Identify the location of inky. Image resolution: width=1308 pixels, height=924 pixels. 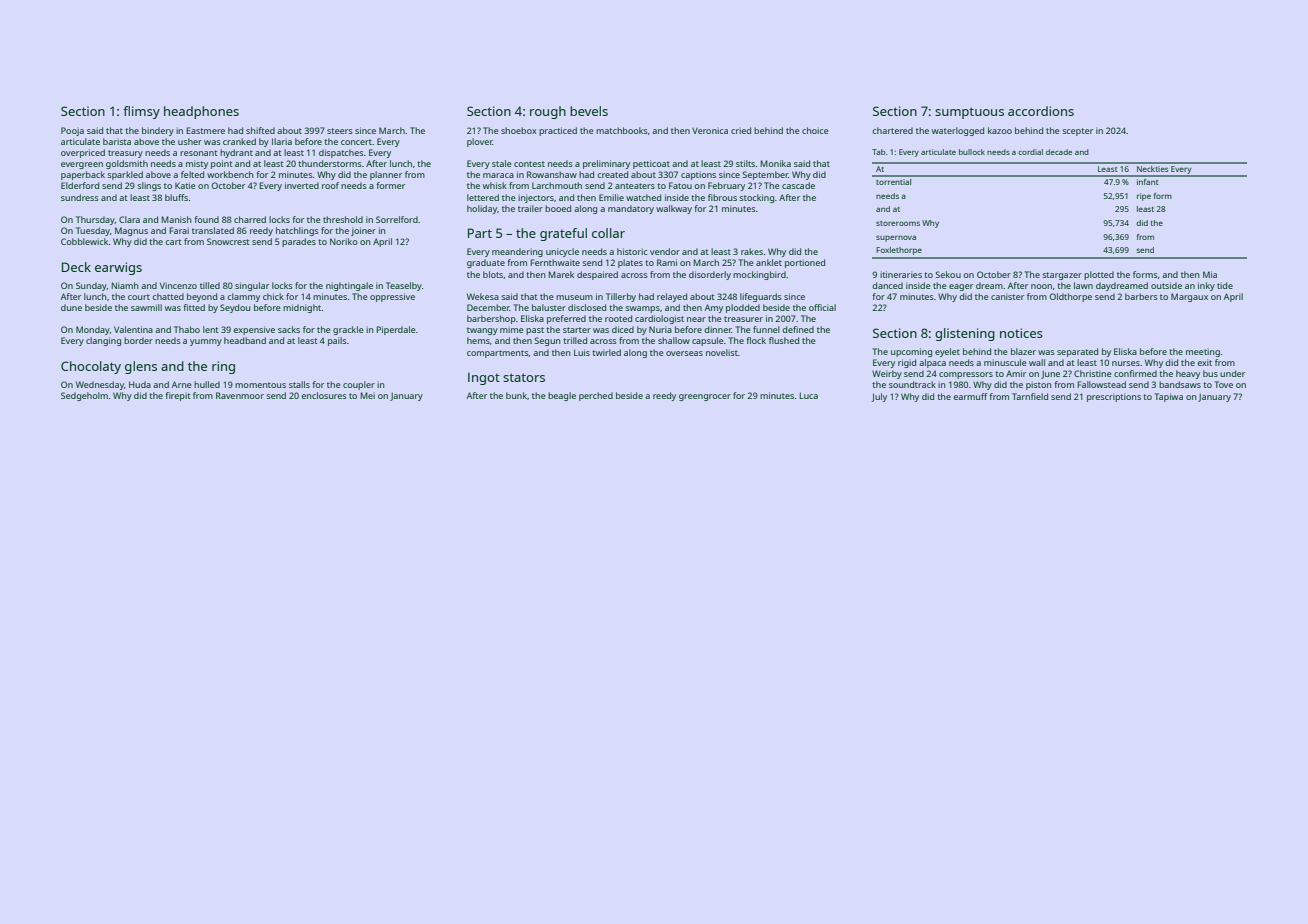
(1206, 286).
